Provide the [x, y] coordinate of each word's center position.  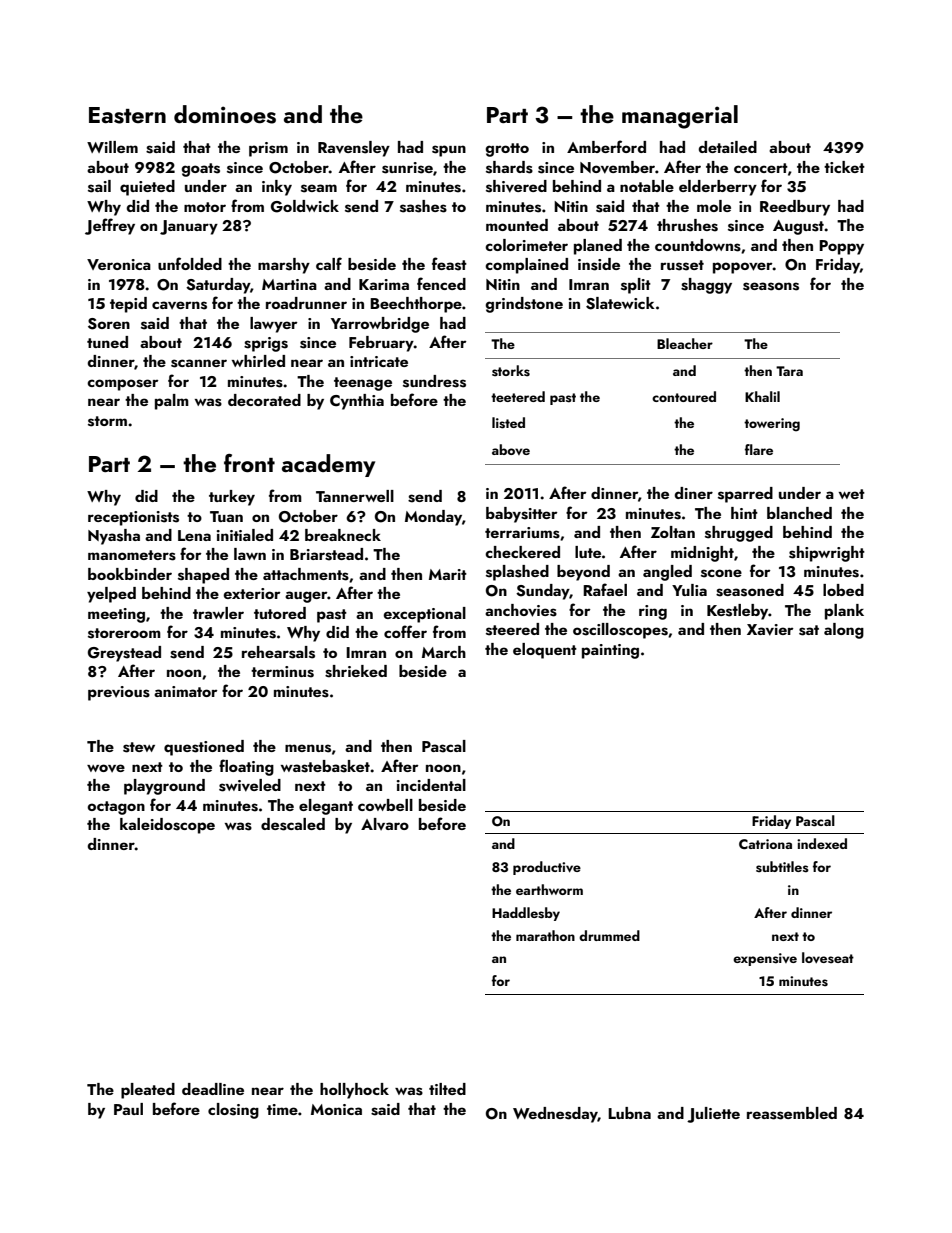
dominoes [225, 114]
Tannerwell [355, 496]
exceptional [424, 615]
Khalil [762, 396]
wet [852, 494]
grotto [507, 150]
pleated [148, 1091]
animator [185, 691]
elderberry [718, 188]
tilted [447, 1089]
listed [508, 423]
